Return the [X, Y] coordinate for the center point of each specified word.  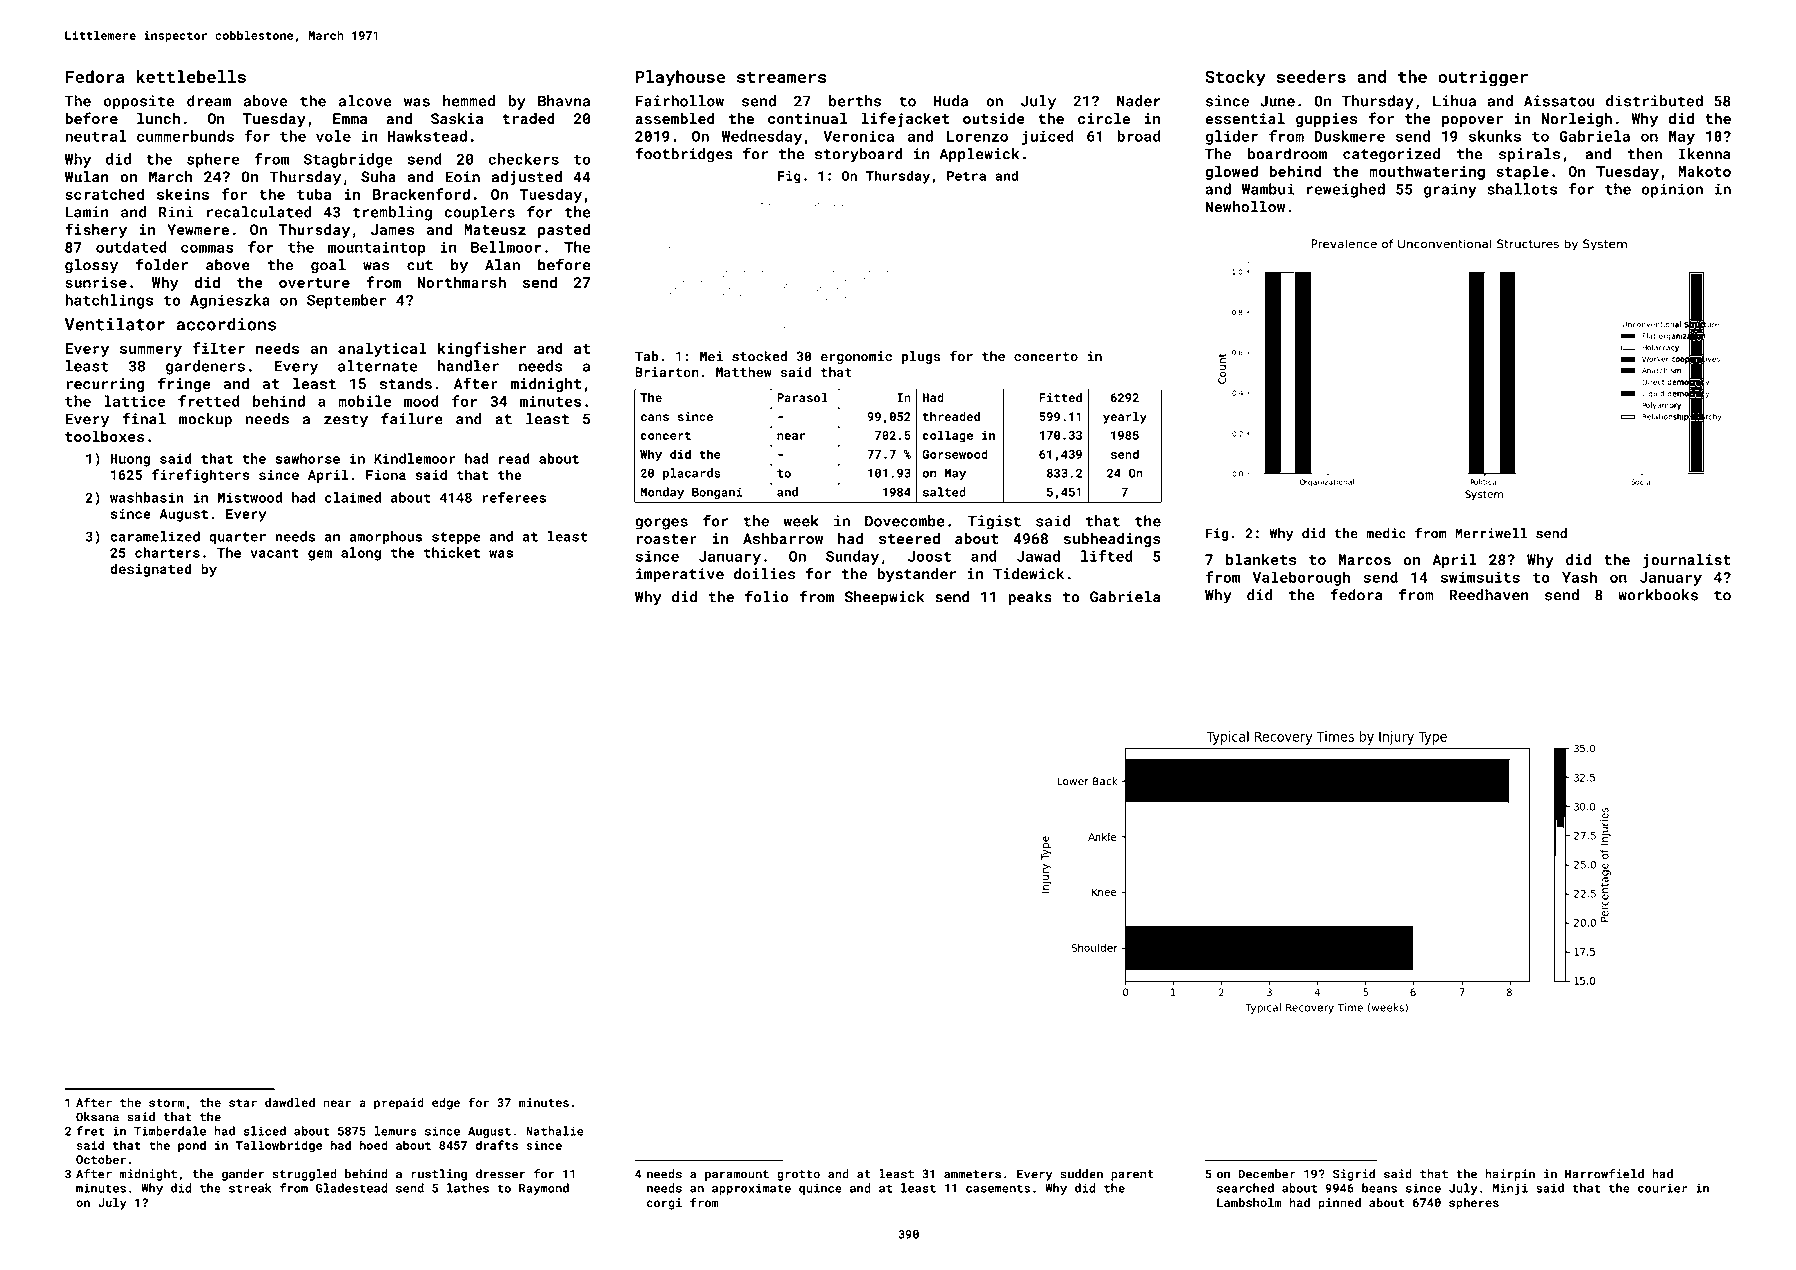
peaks [1030, 598]
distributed [1654, 101]
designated [151, 570]
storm [167, 1103]
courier [1663, 1188]
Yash [1579, 577]
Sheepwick [884, 598]
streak [250, 1188]
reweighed [1346, 190]
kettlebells [191, 76]
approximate [751, 1189]
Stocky [1235, 78]
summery [151, 351]
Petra [966, 176]
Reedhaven [1489, 595]
